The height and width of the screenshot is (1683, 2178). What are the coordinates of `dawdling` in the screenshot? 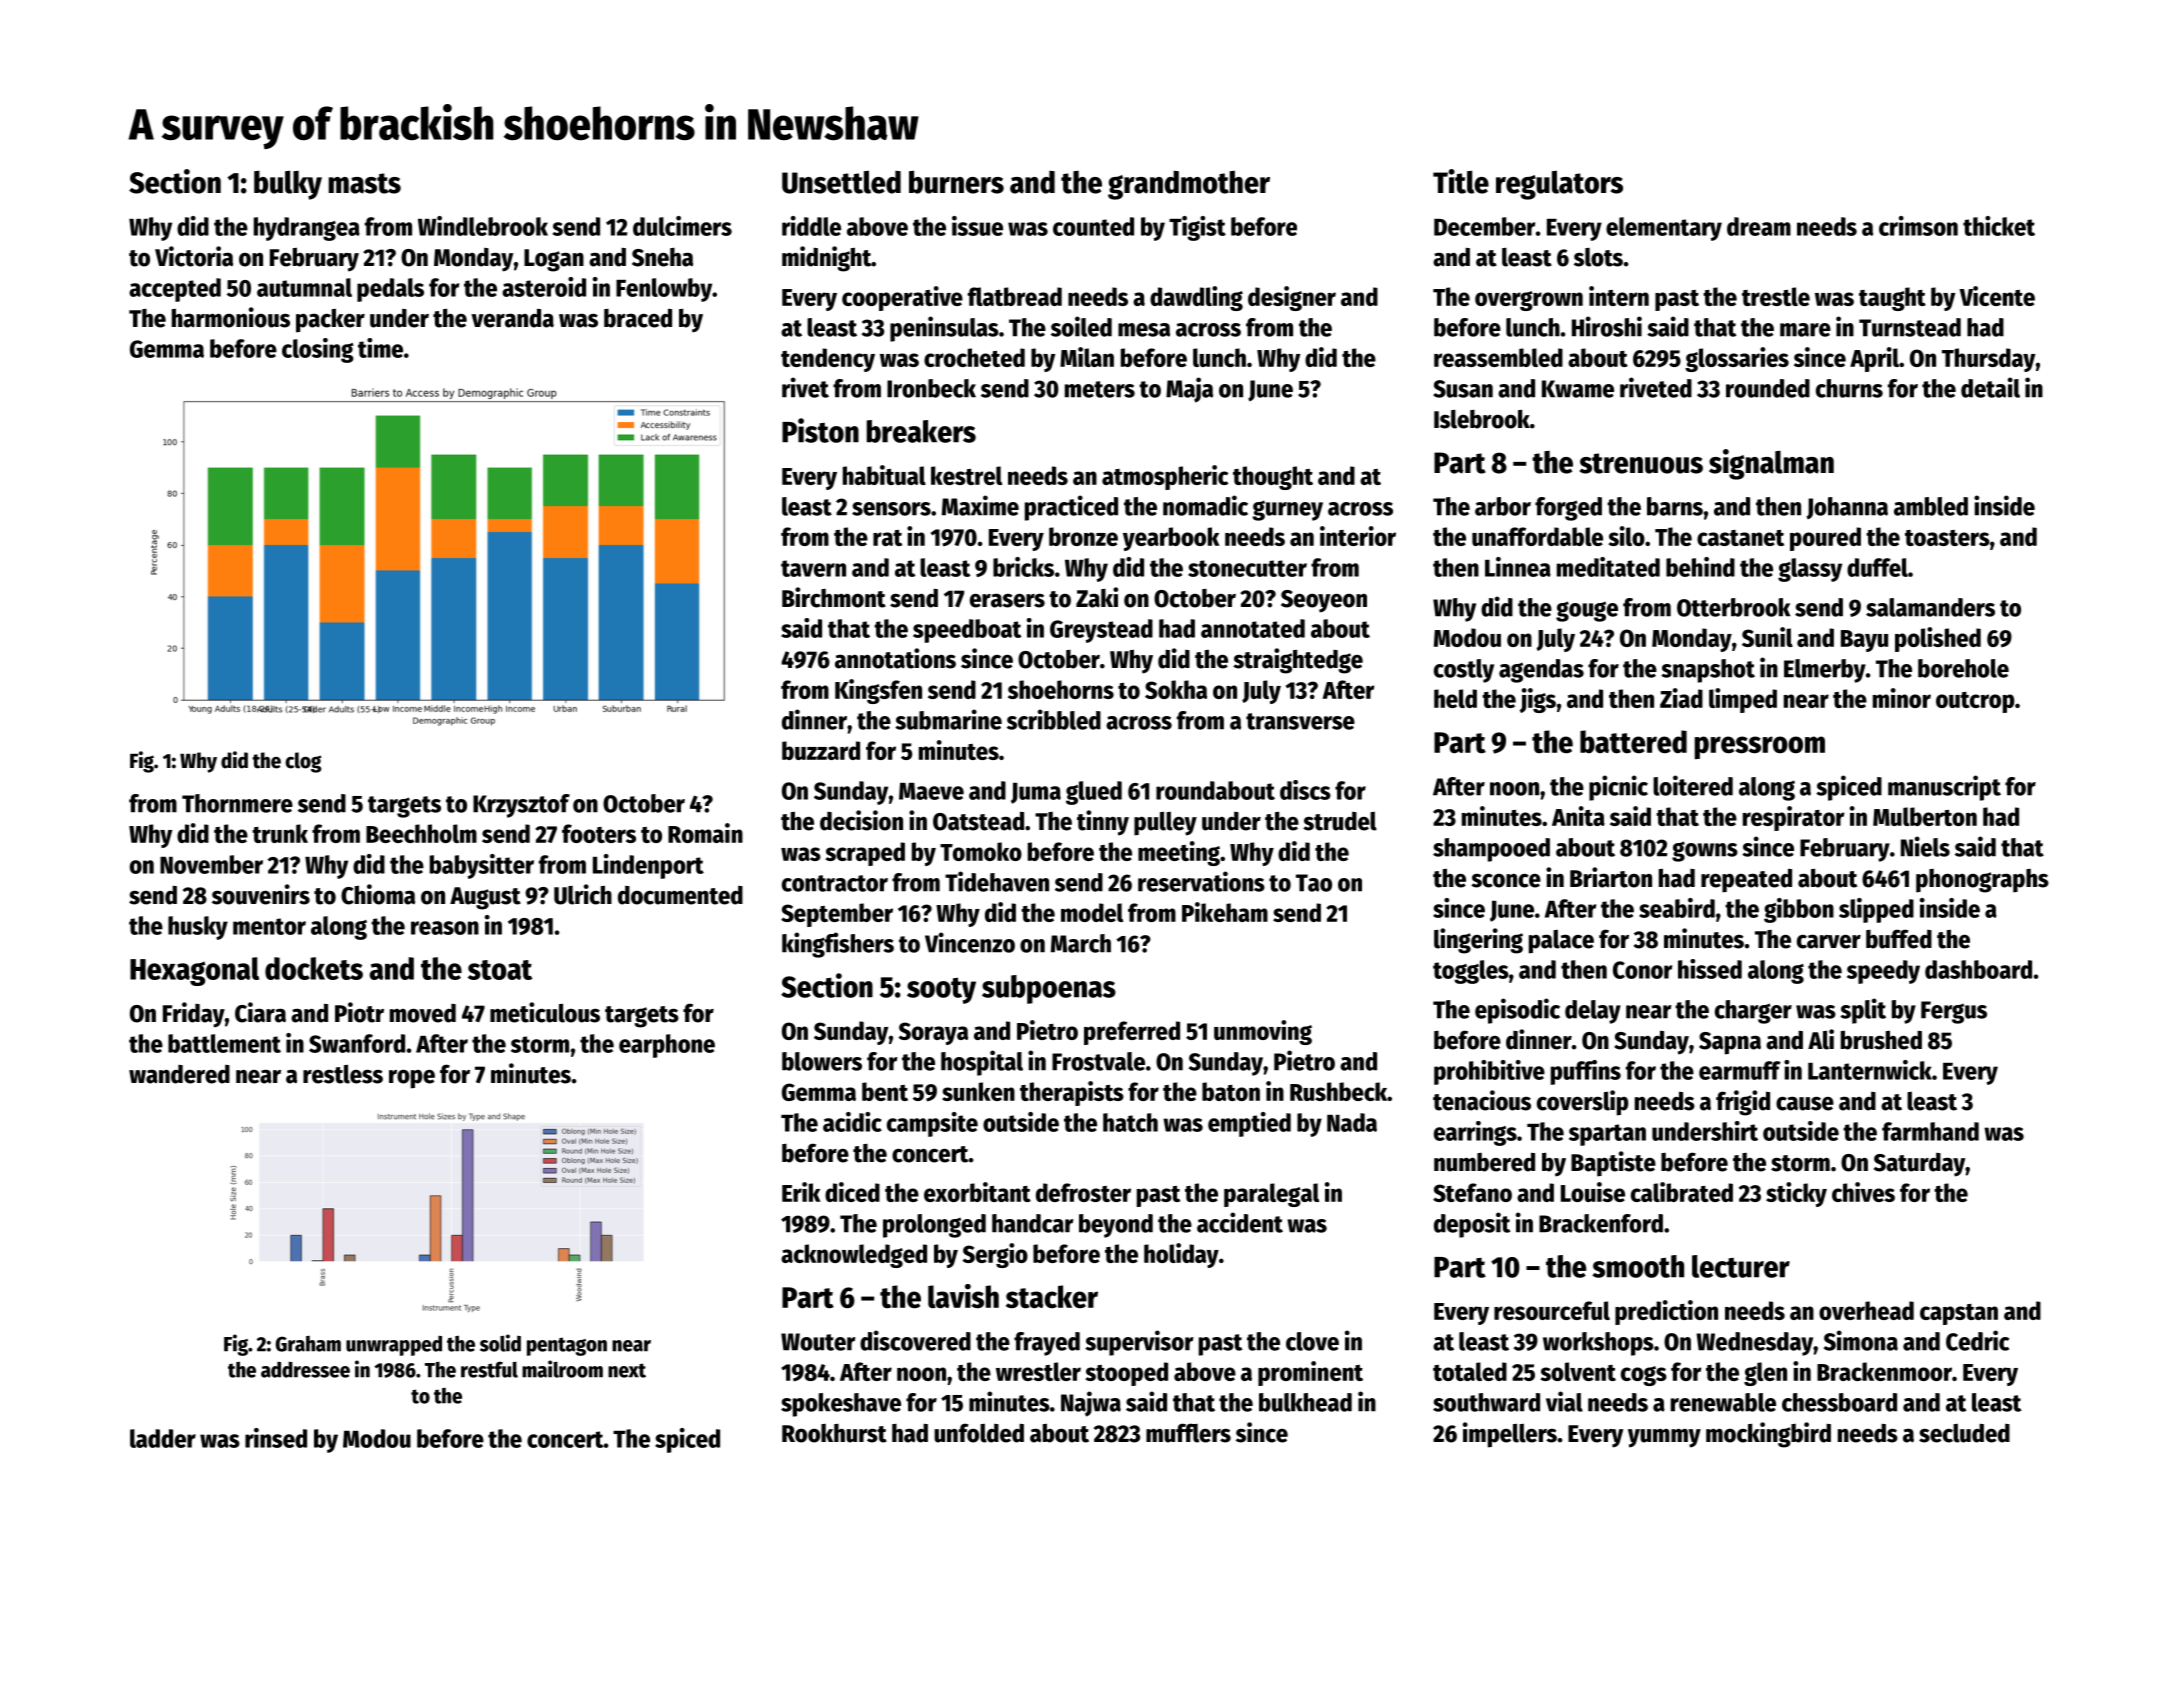 It's located at (1196, 298).
